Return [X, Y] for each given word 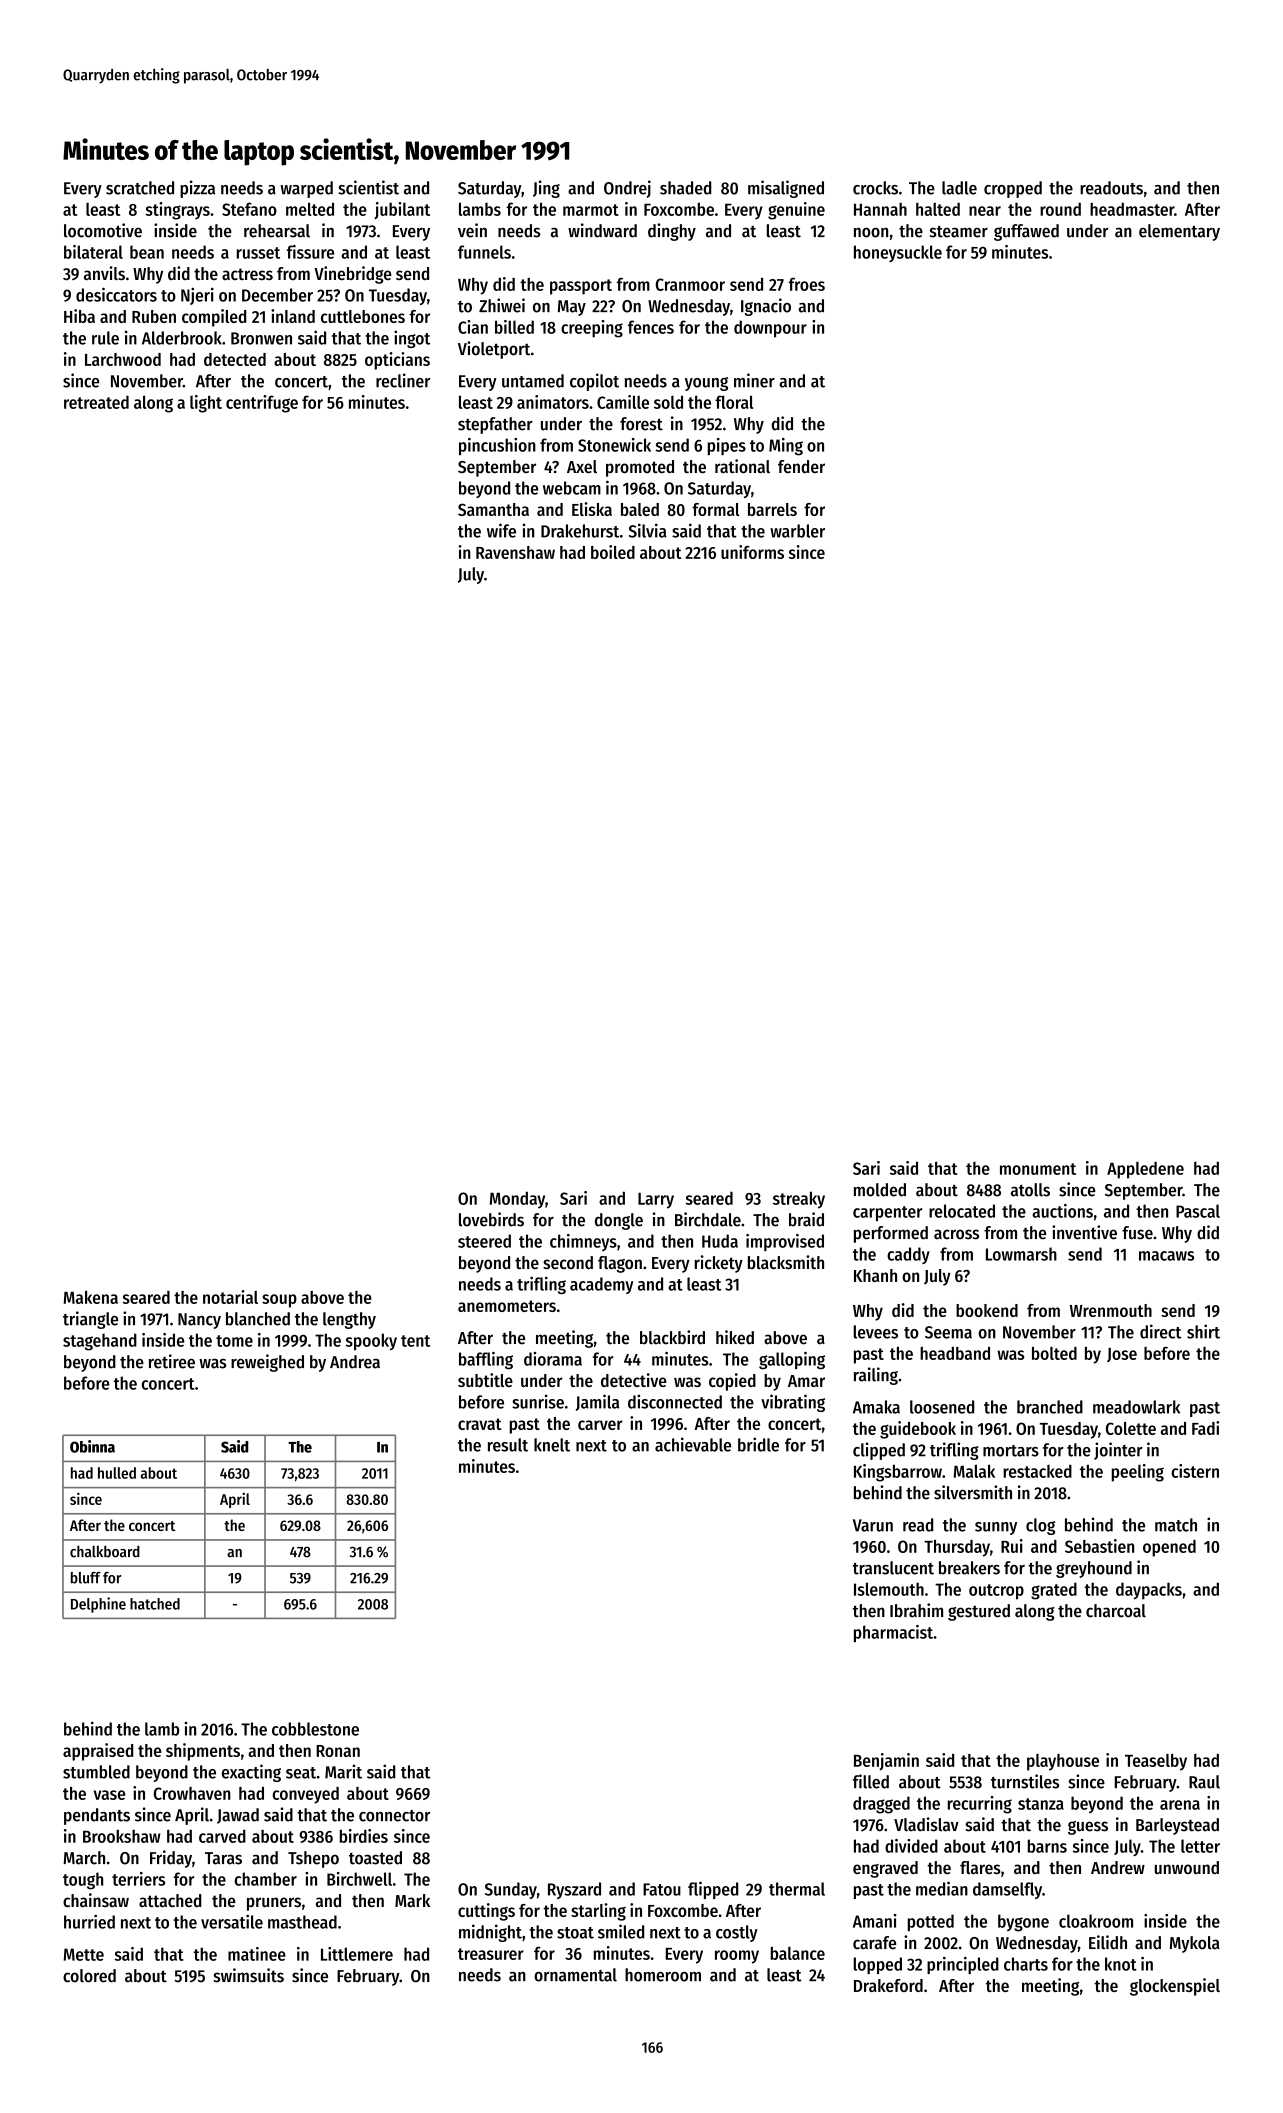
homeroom [663, 1975]
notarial [230, 1297]
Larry [656, 1200]
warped [306, 189]
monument [1038, 1169]
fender [801, 466]
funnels [484, 252]
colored [89, 1976]
